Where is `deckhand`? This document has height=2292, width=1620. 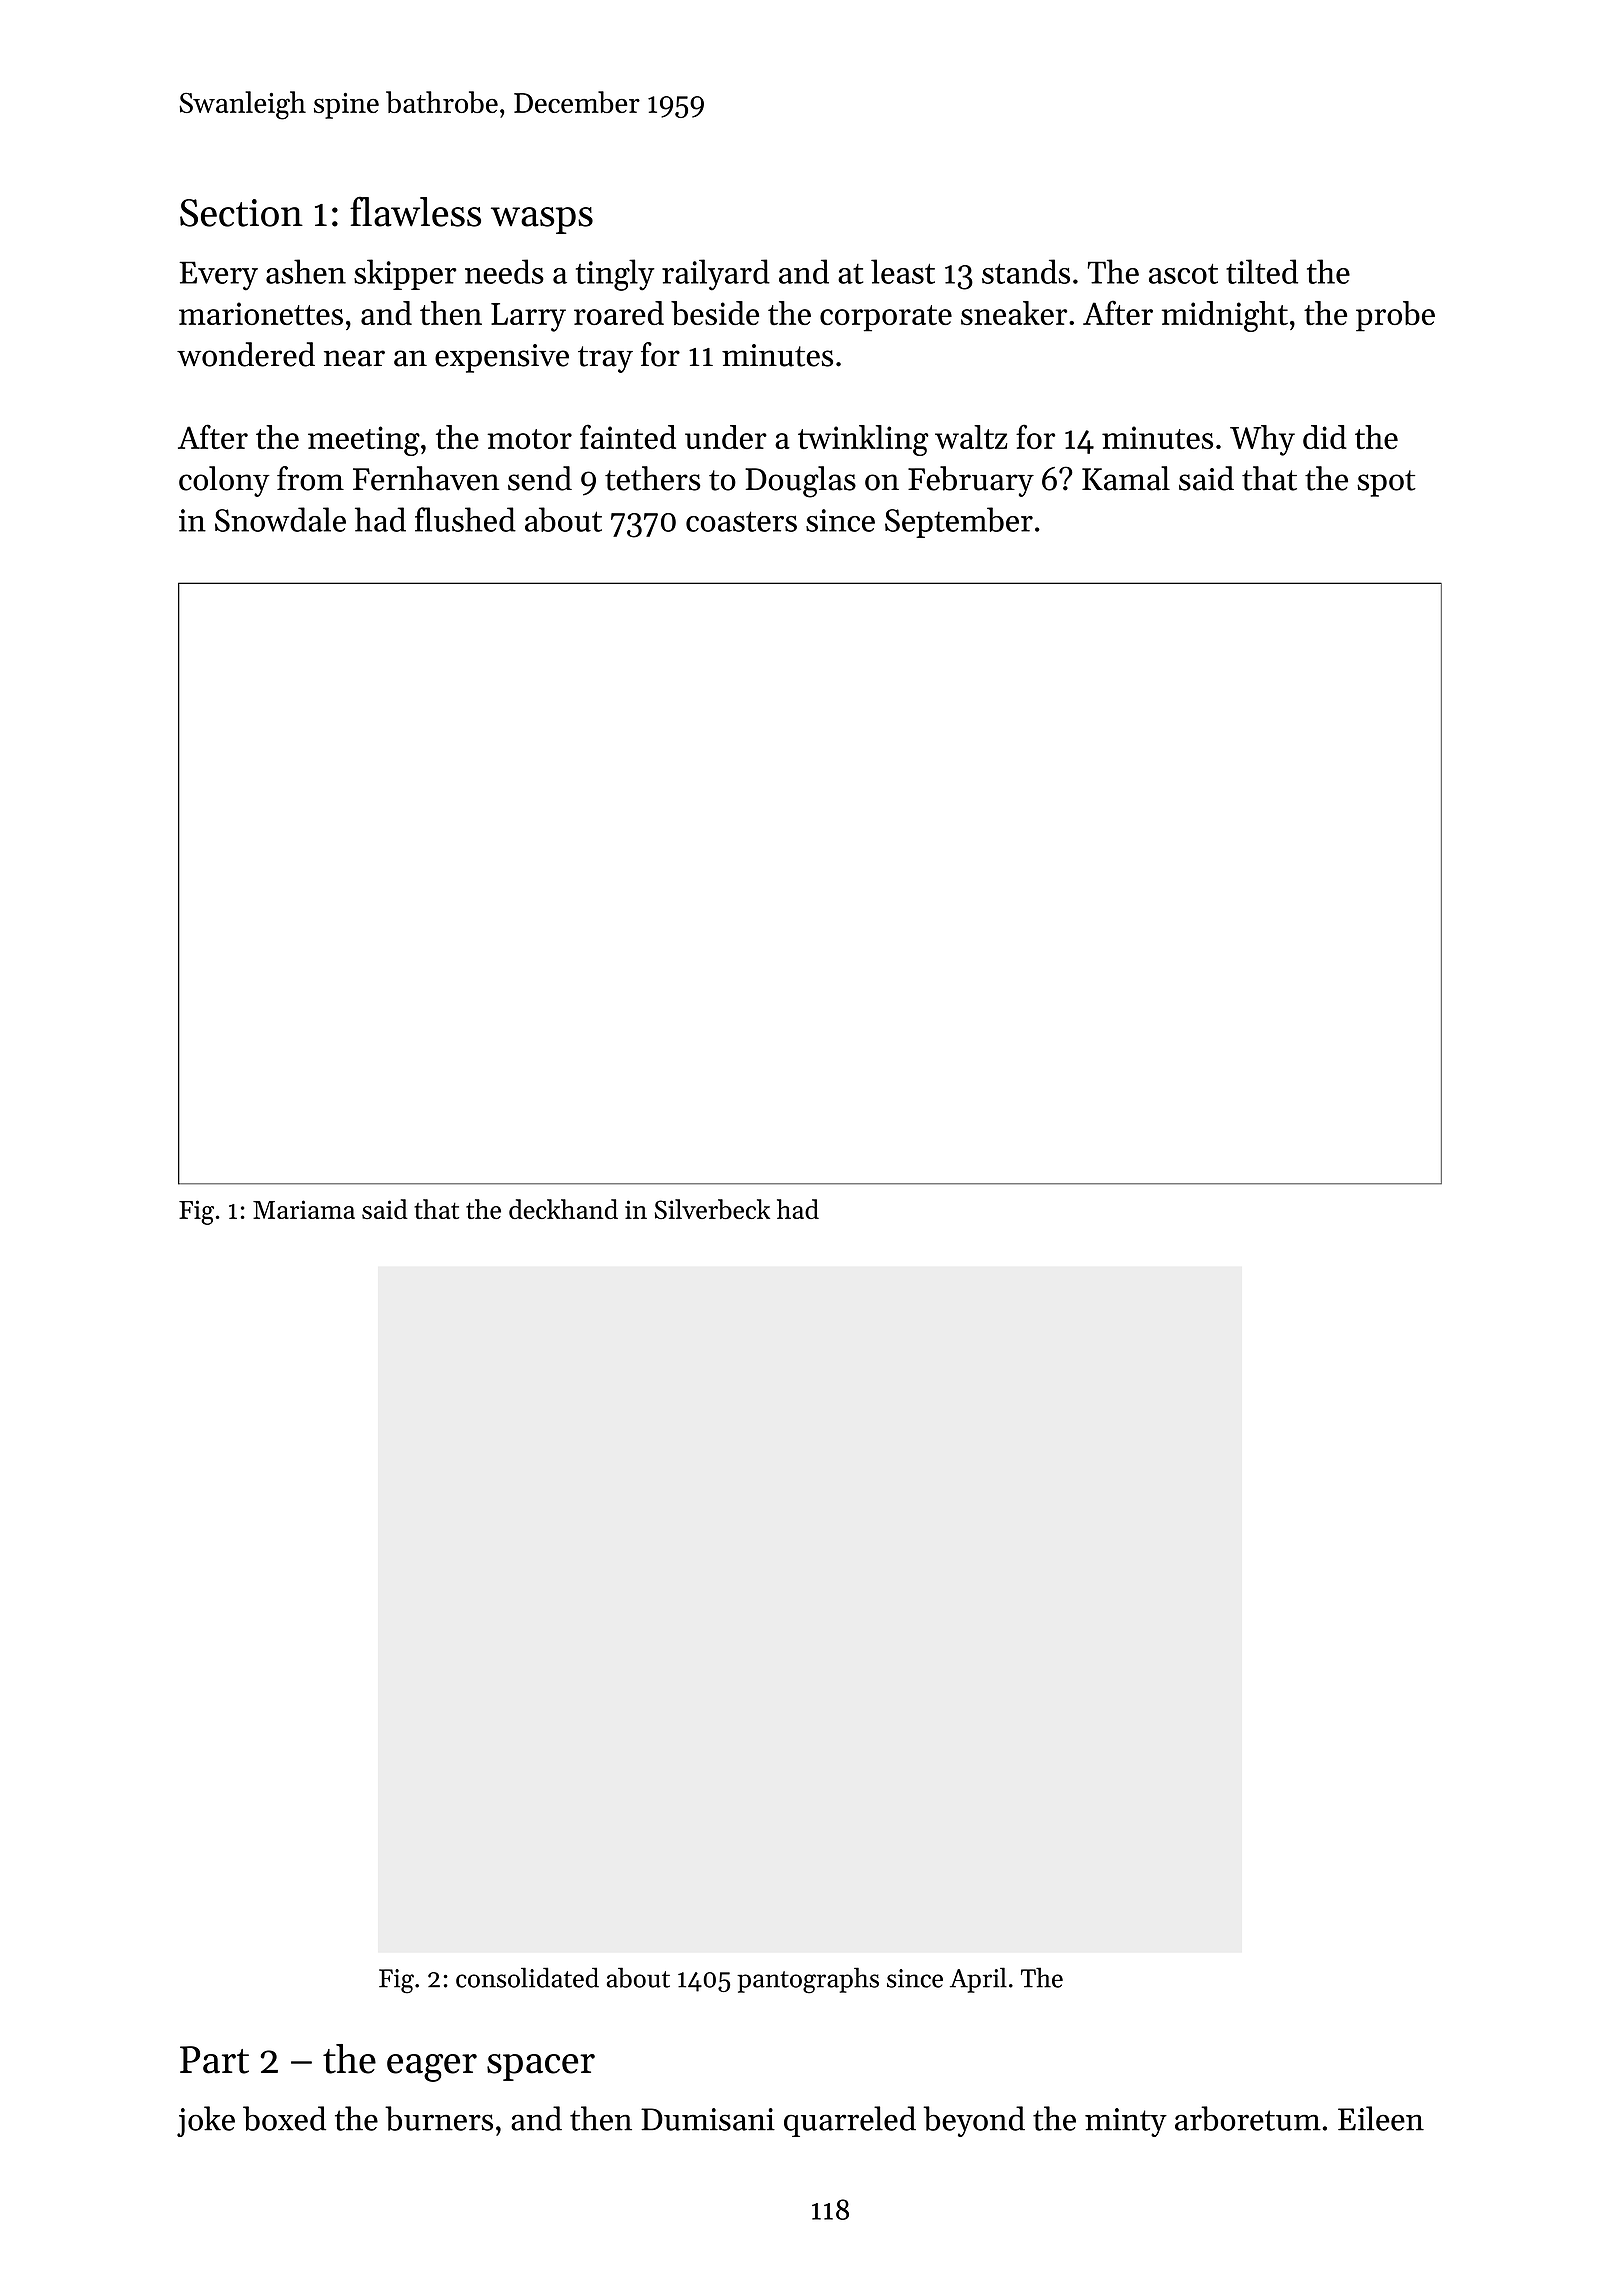 deckhand is located at coordinates (563, 1209).
